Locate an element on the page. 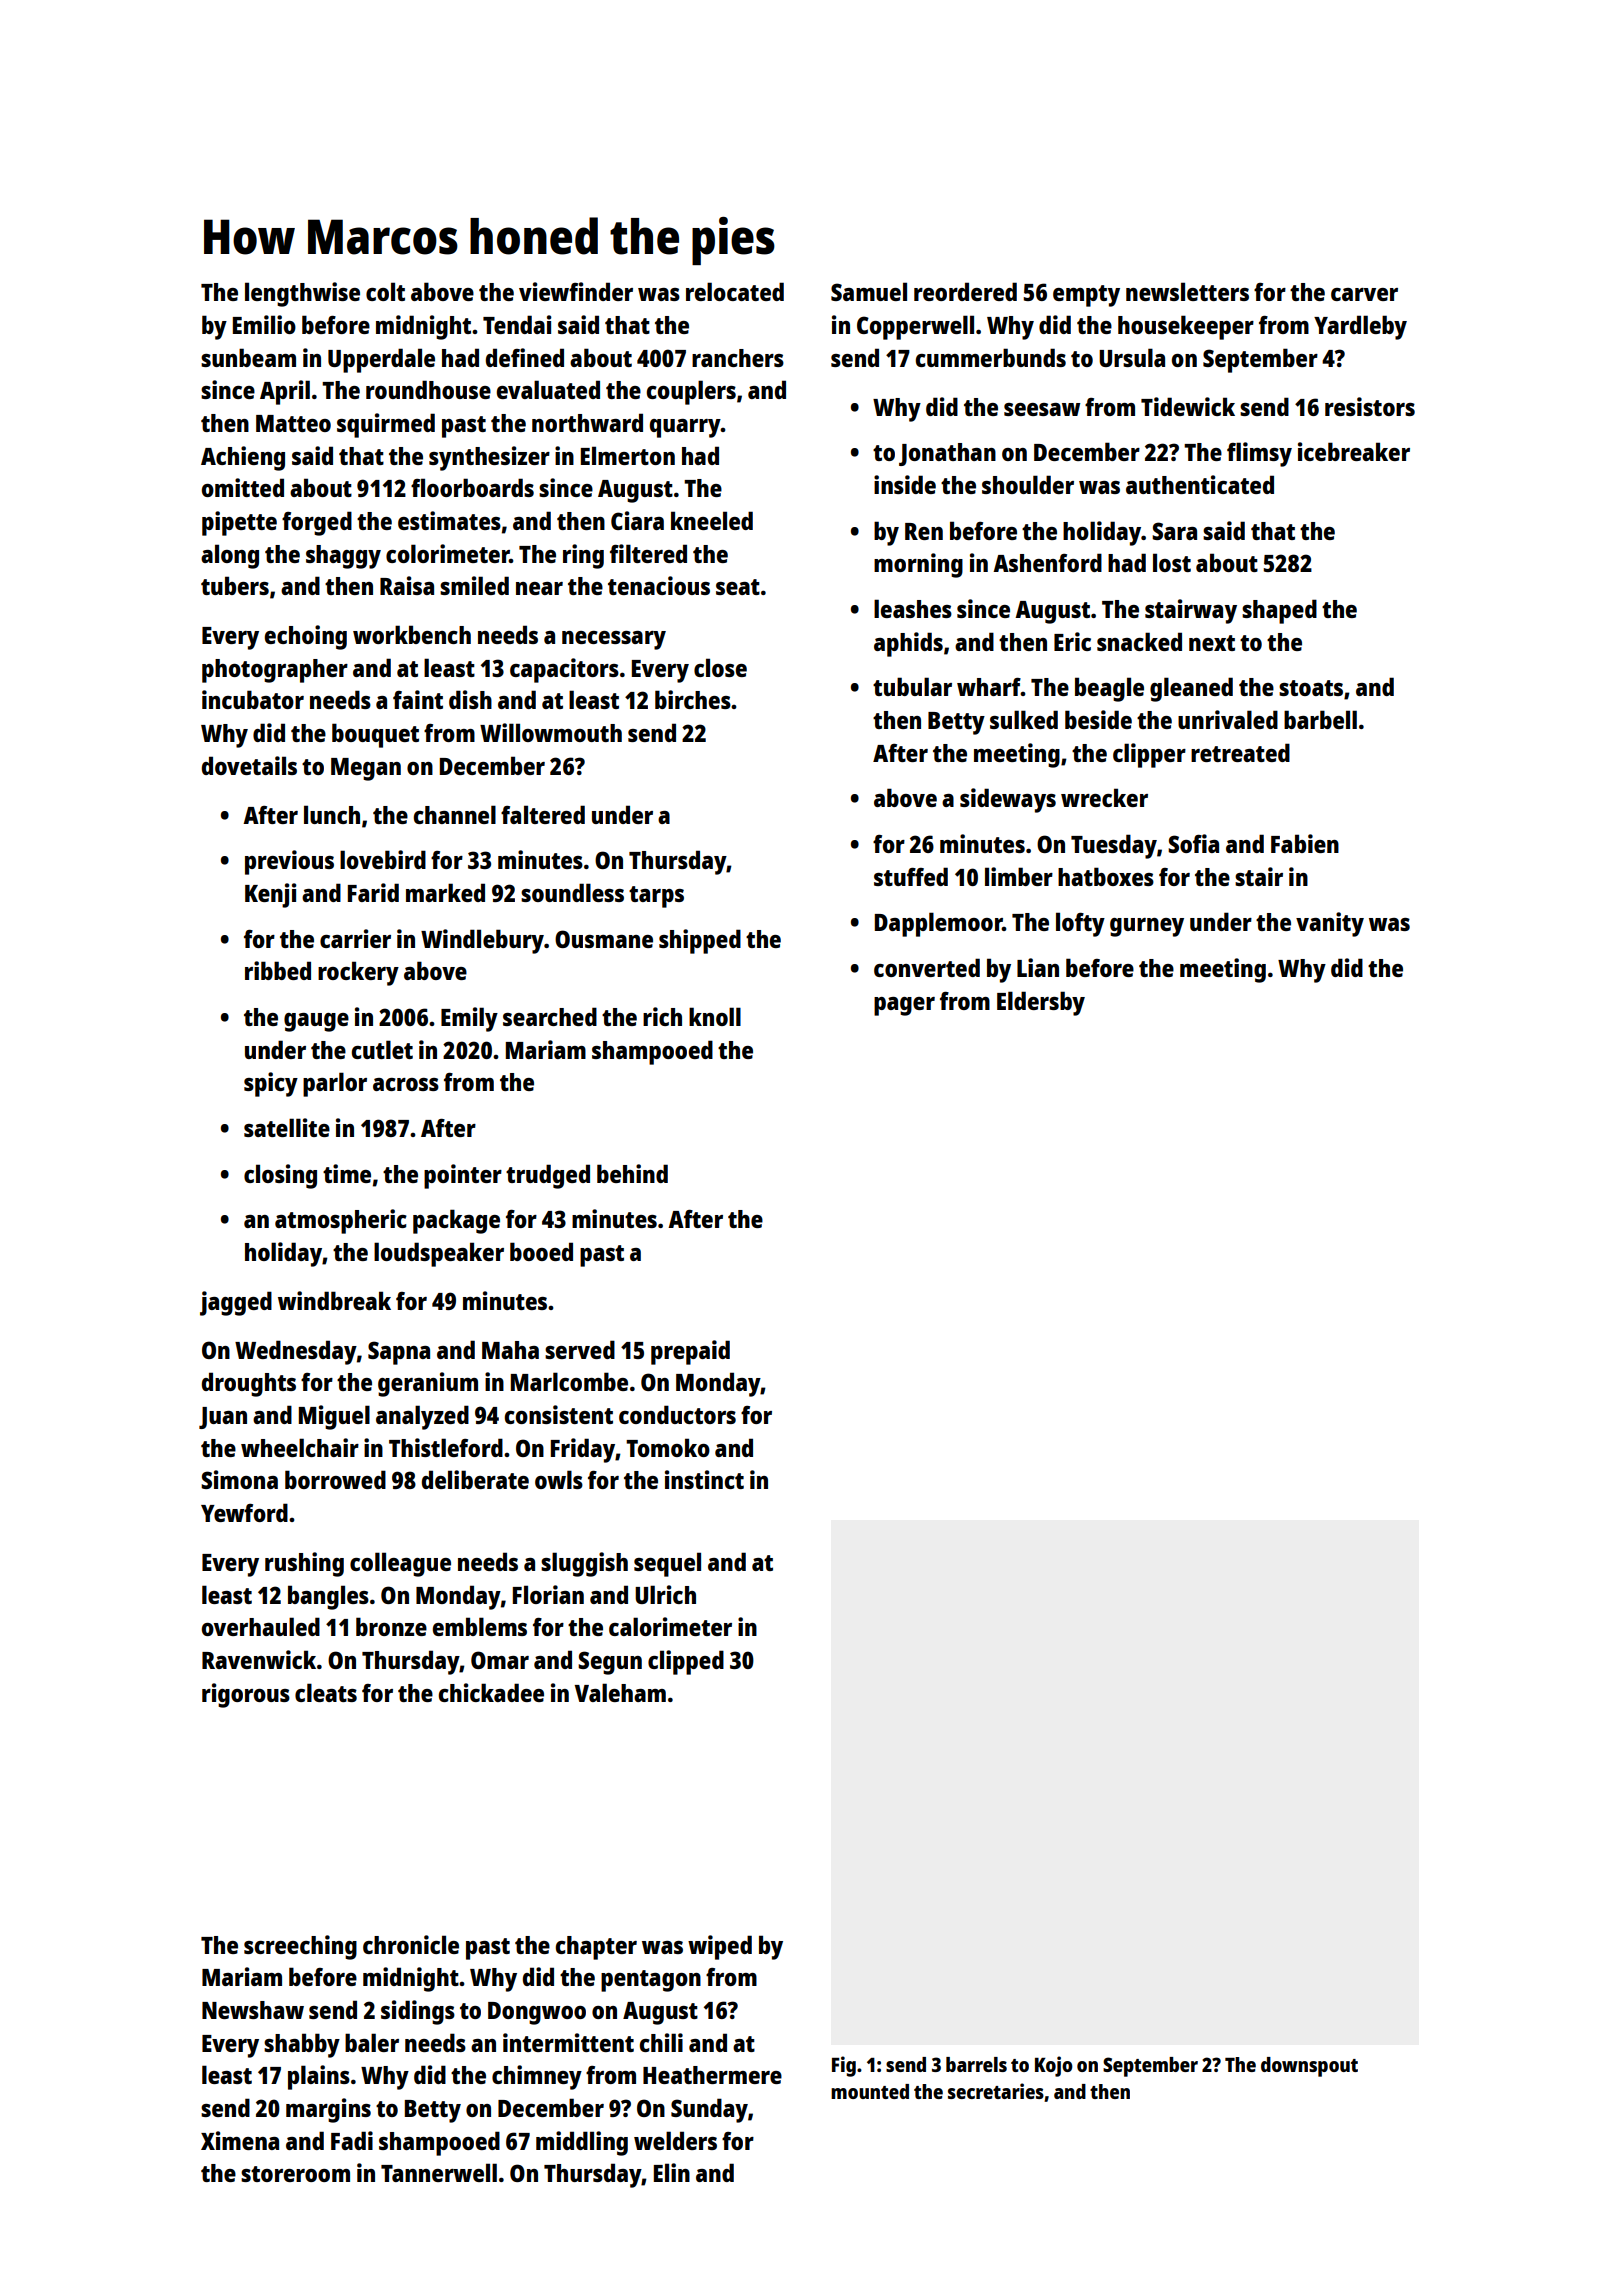 The height and width of the page is (2292, 1620). Kojo is located at coordinates (1054, 2066).
